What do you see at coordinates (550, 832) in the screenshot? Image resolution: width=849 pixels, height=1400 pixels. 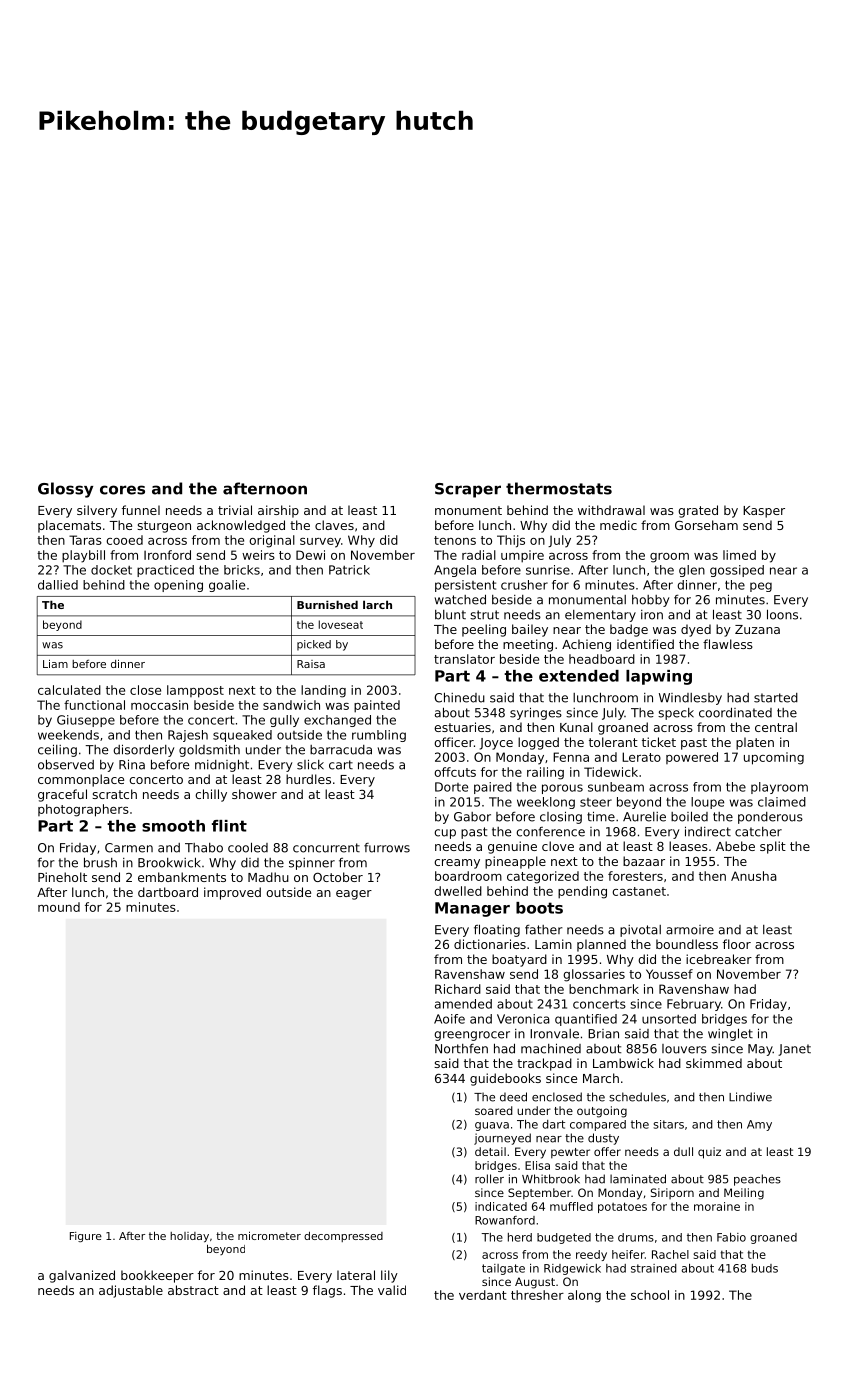 I see `conference` at bounding box center [550, 832].
